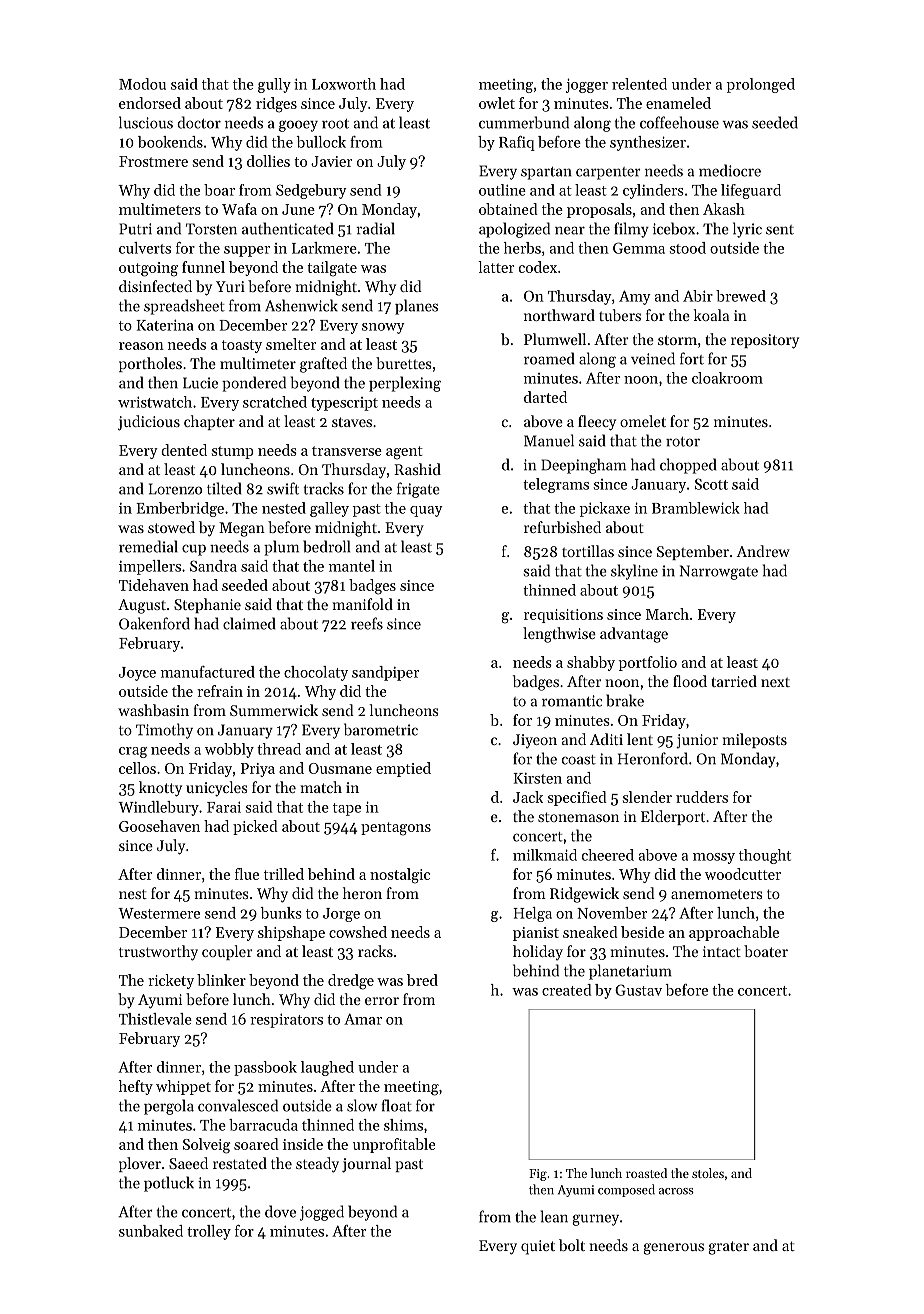 This document has height=1314, width=924. I want to click on repository, so click(765, 341).
